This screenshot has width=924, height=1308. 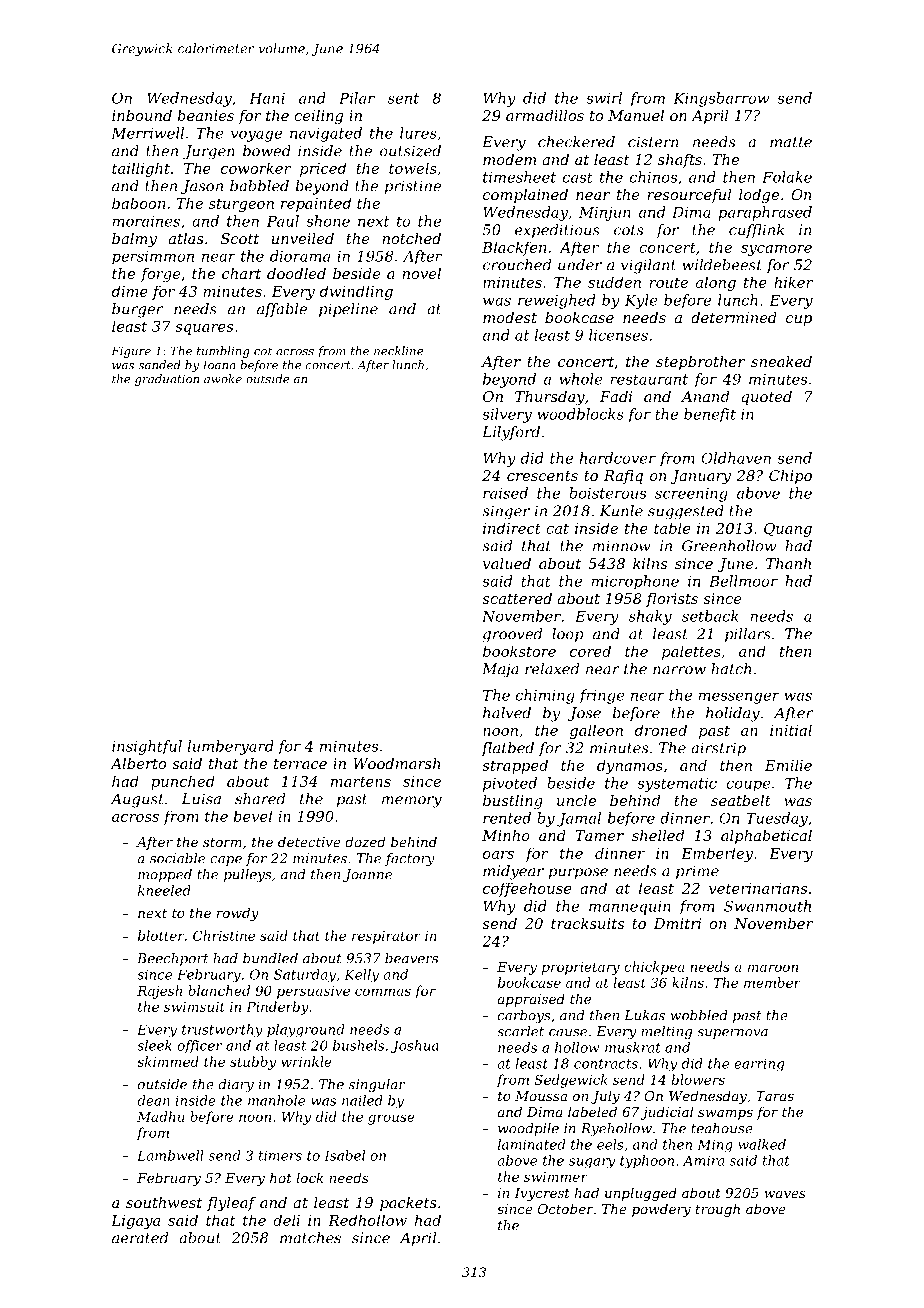 What do you see at coordinates (542, 1194) in the screenshot?
I see `Ivycrest` at bounding box center [542, 1194].
